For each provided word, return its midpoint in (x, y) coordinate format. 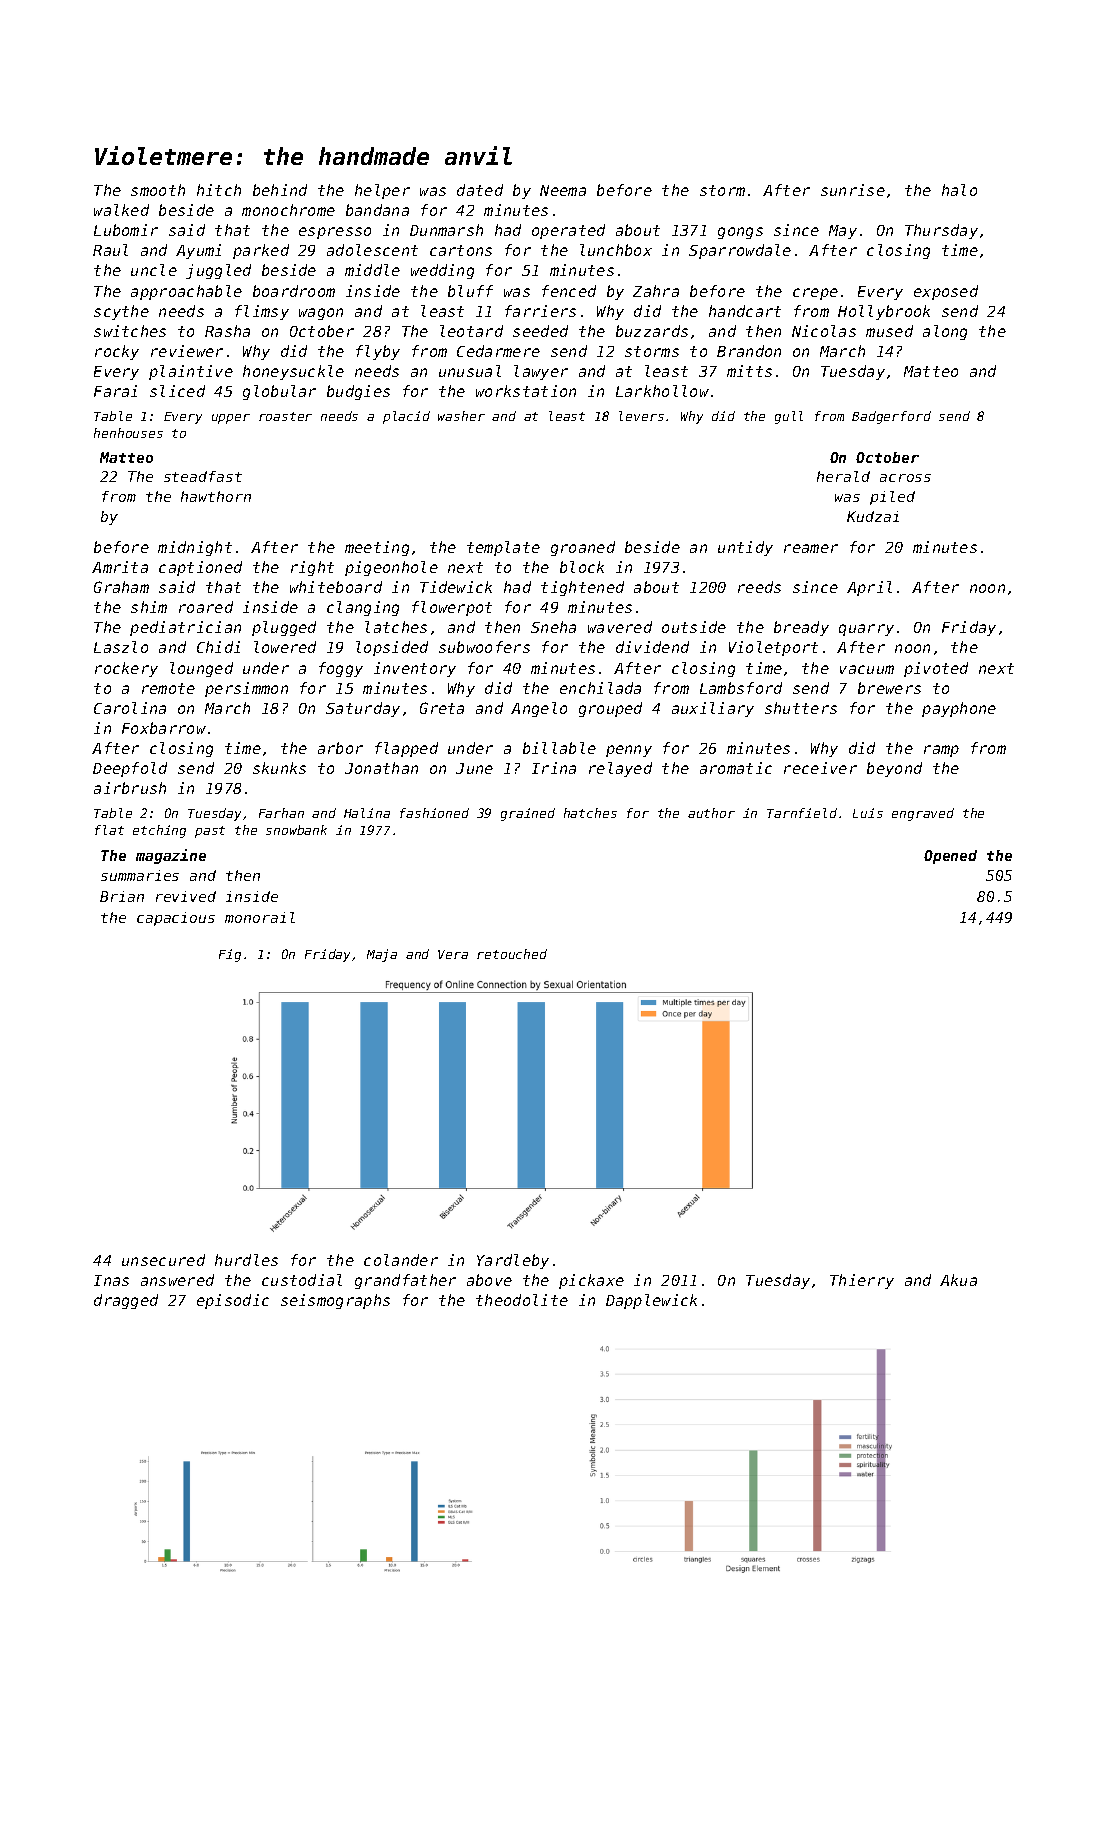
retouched (512, 954)
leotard (471, 331)
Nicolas (824, 331)
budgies (358, 392)
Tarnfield (802, 813)
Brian (122, 896)
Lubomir (126, 230)
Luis (868, 813)
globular (279, 392)
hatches (590, 813)
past (210, 832)
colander (401, 1260)
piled (892, 498)
